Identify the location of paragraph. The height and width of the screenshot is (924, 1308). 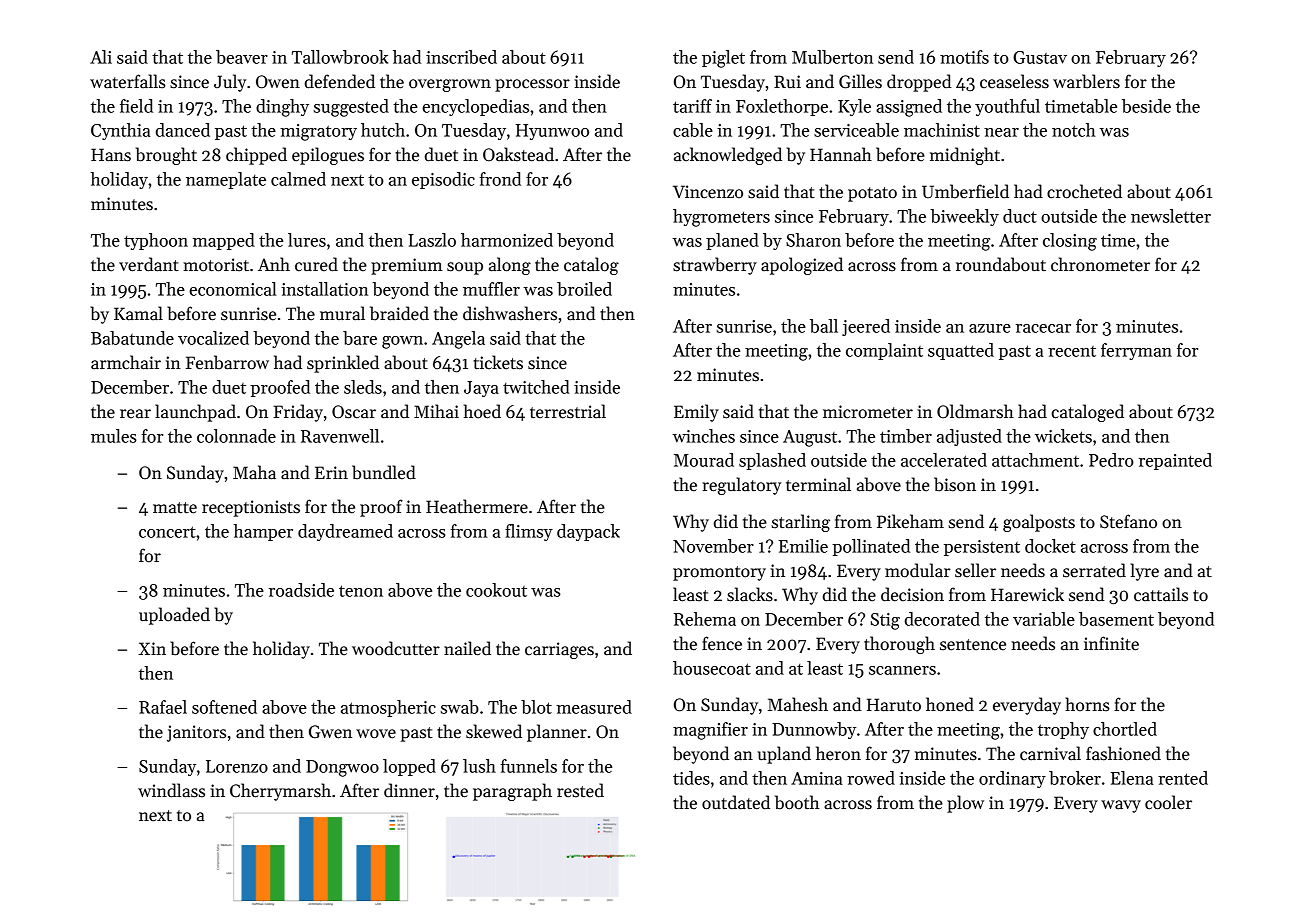
(512, 792).
